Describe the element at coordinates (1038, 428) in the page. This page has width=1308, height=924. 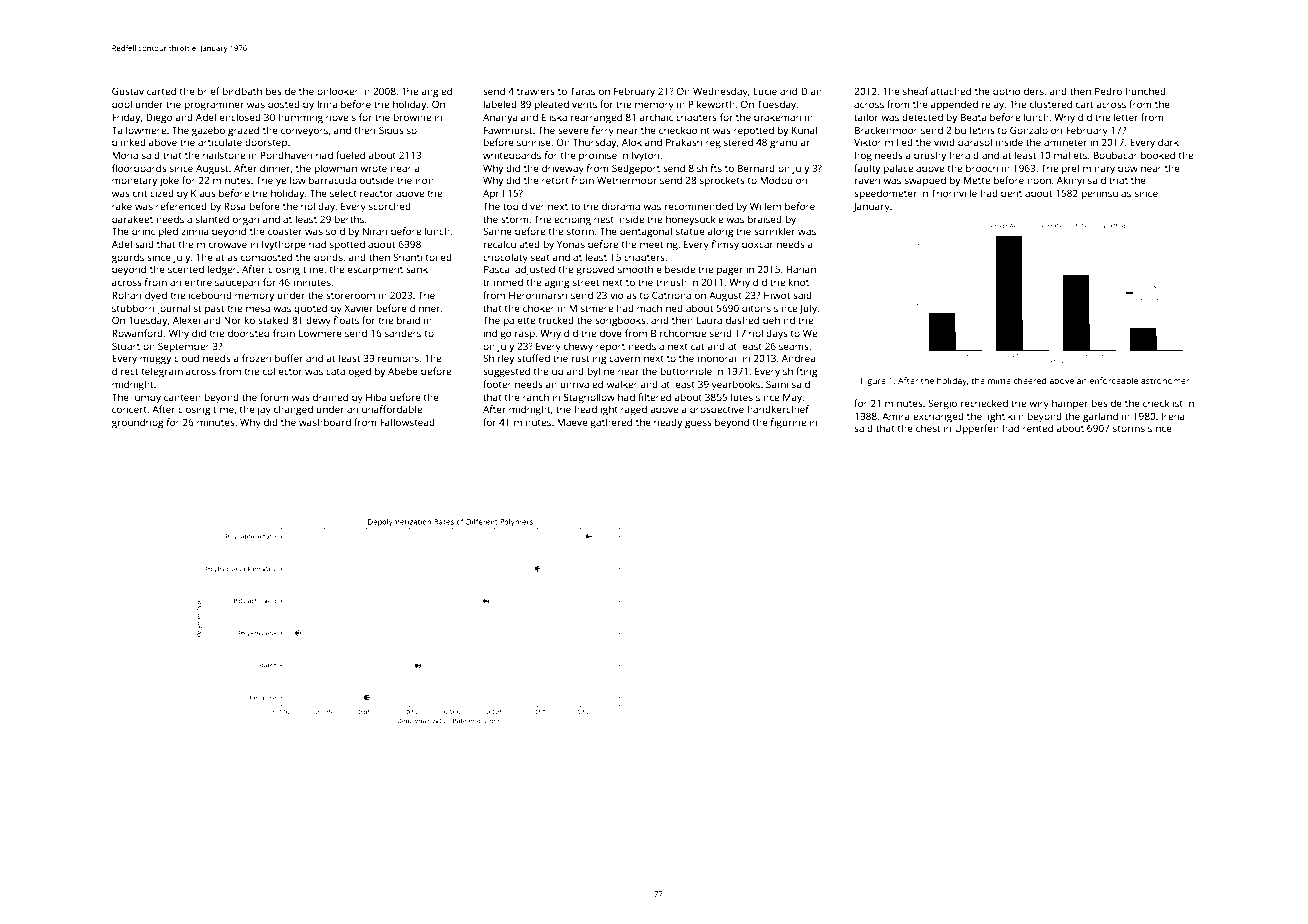
I see `rented` at that location.
